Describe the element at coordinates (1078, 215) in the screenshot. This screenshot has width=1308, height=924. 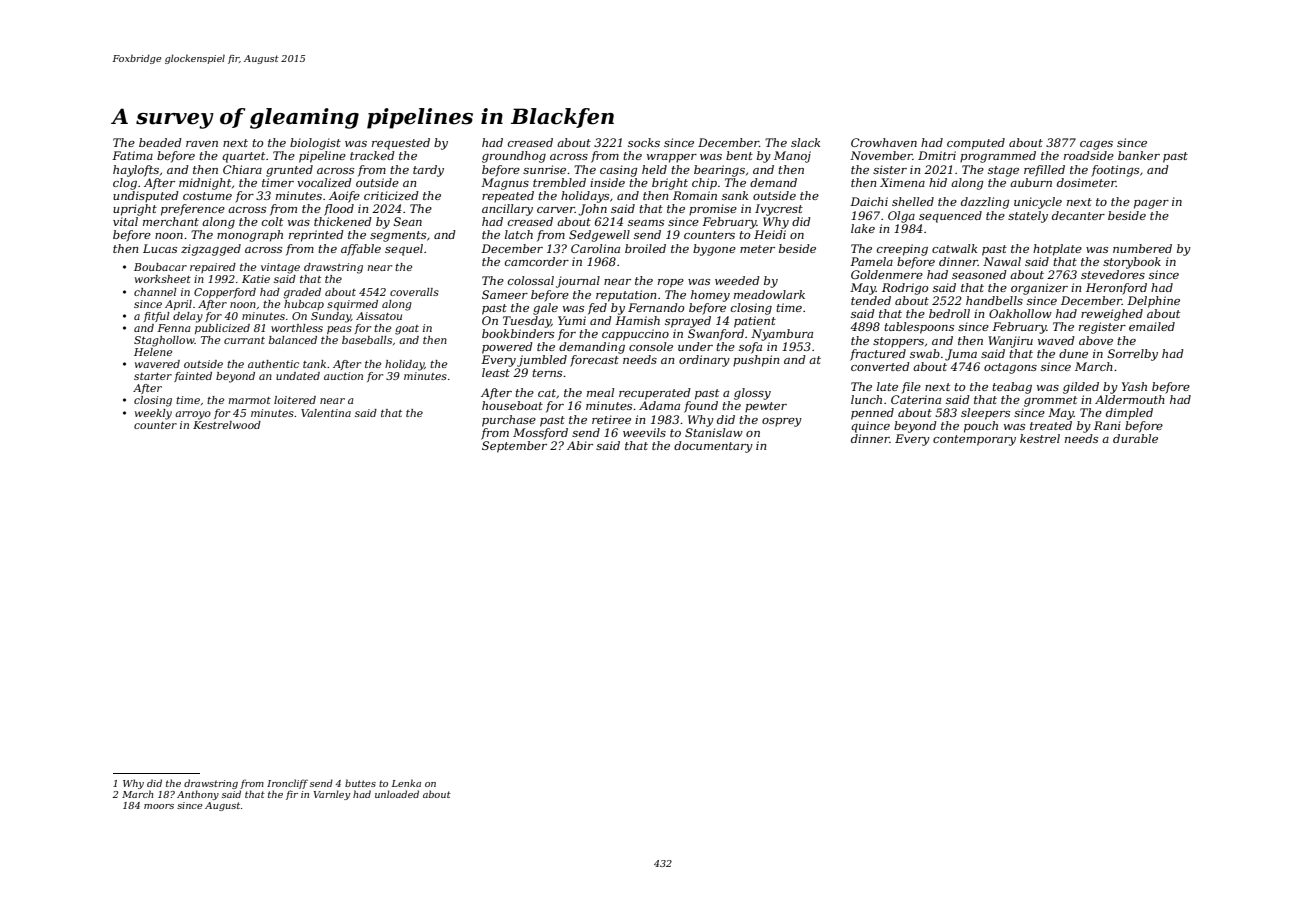
I see `decanter` at that location.
